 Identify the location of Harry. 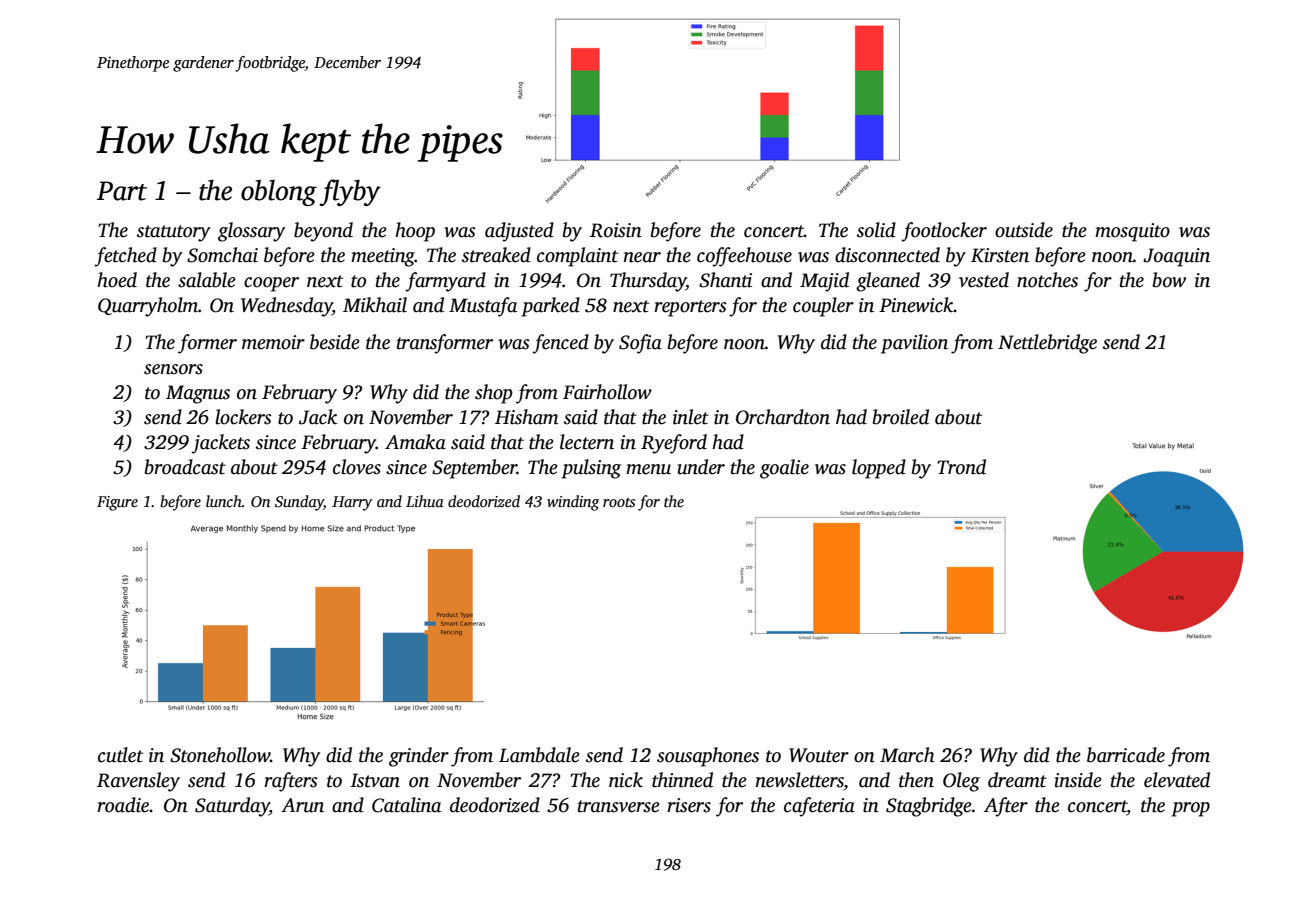
(352, 503).
